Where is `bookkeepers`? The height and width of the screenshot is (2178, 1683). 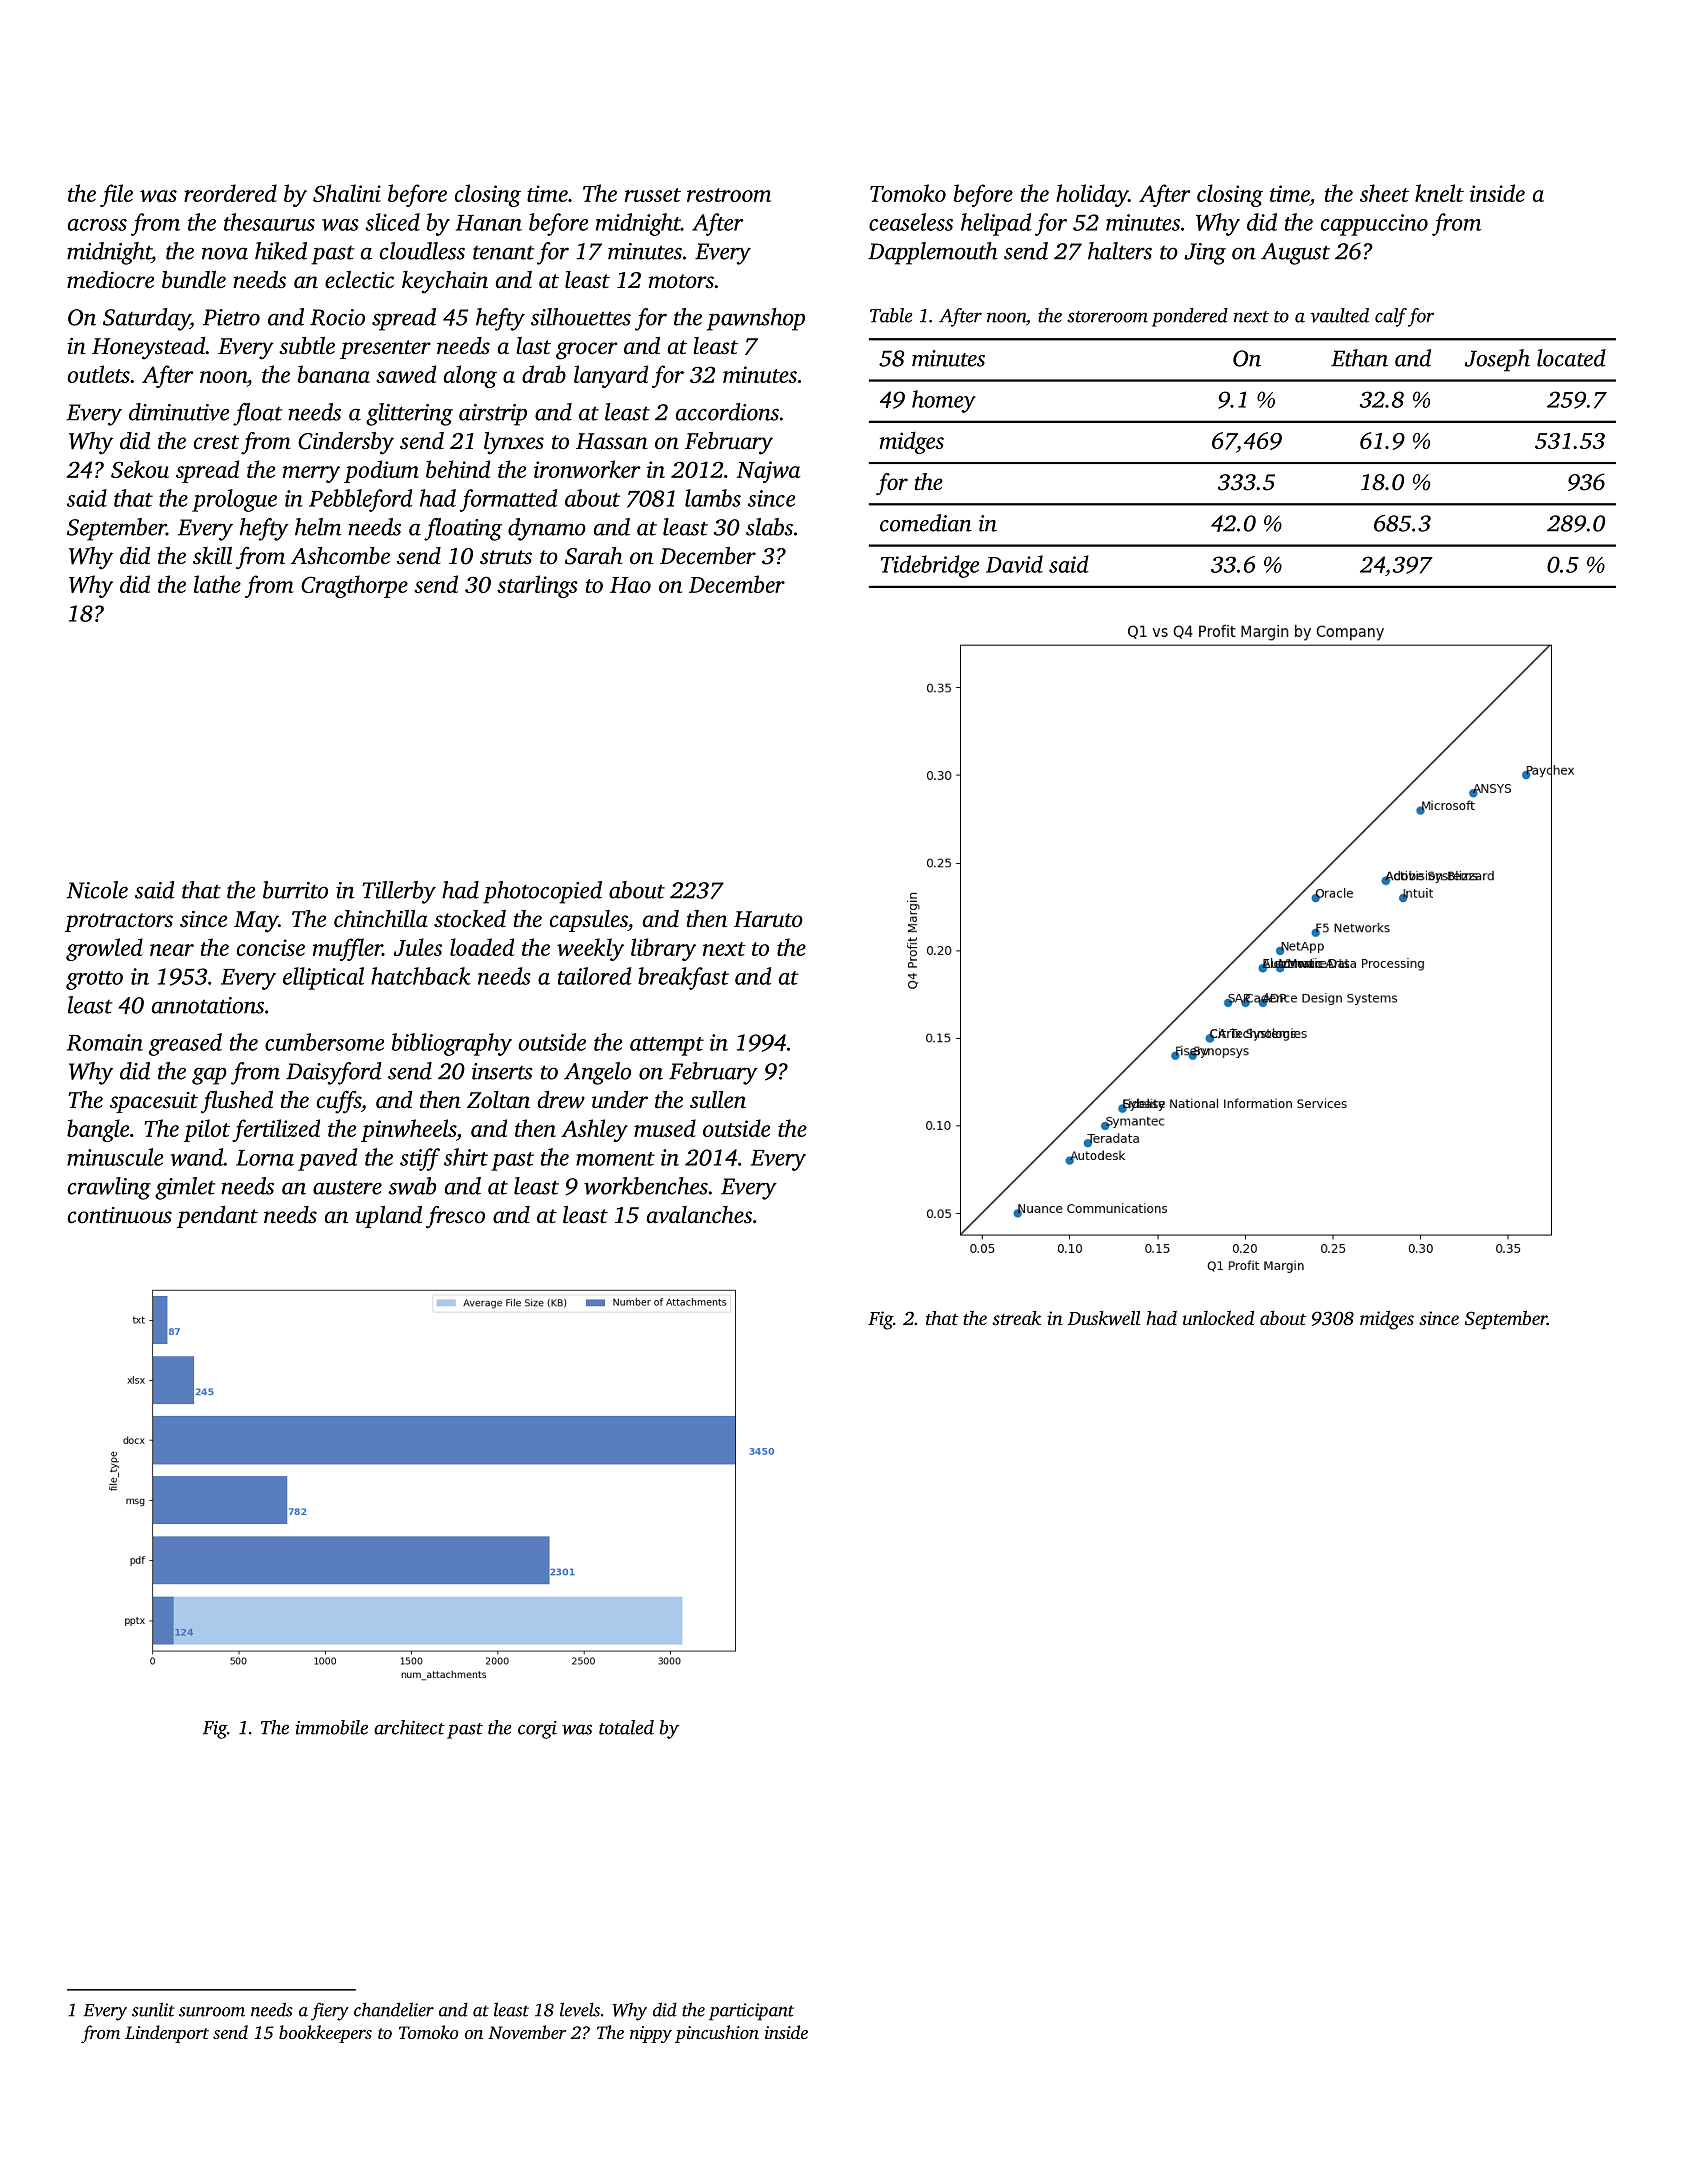
bookkeepers is located at coordinates (325, 2034).
